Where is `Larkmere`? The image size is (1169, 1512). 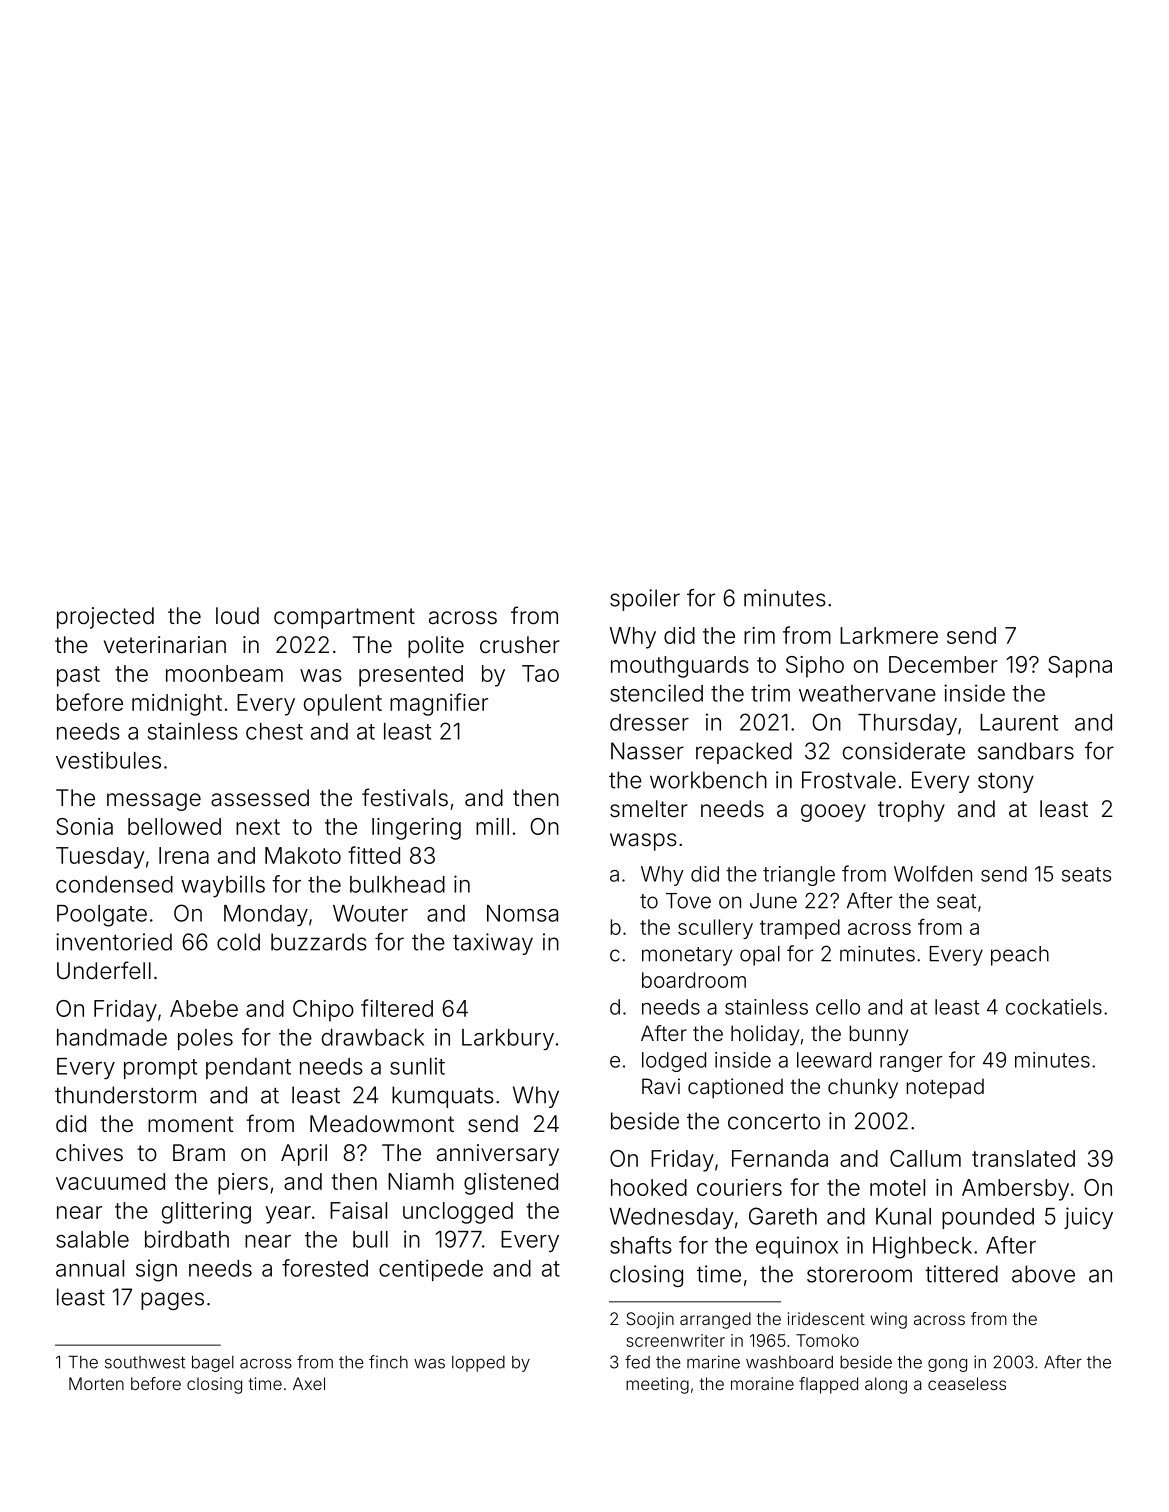 Larkmere is located at coordinates (889, 635).
